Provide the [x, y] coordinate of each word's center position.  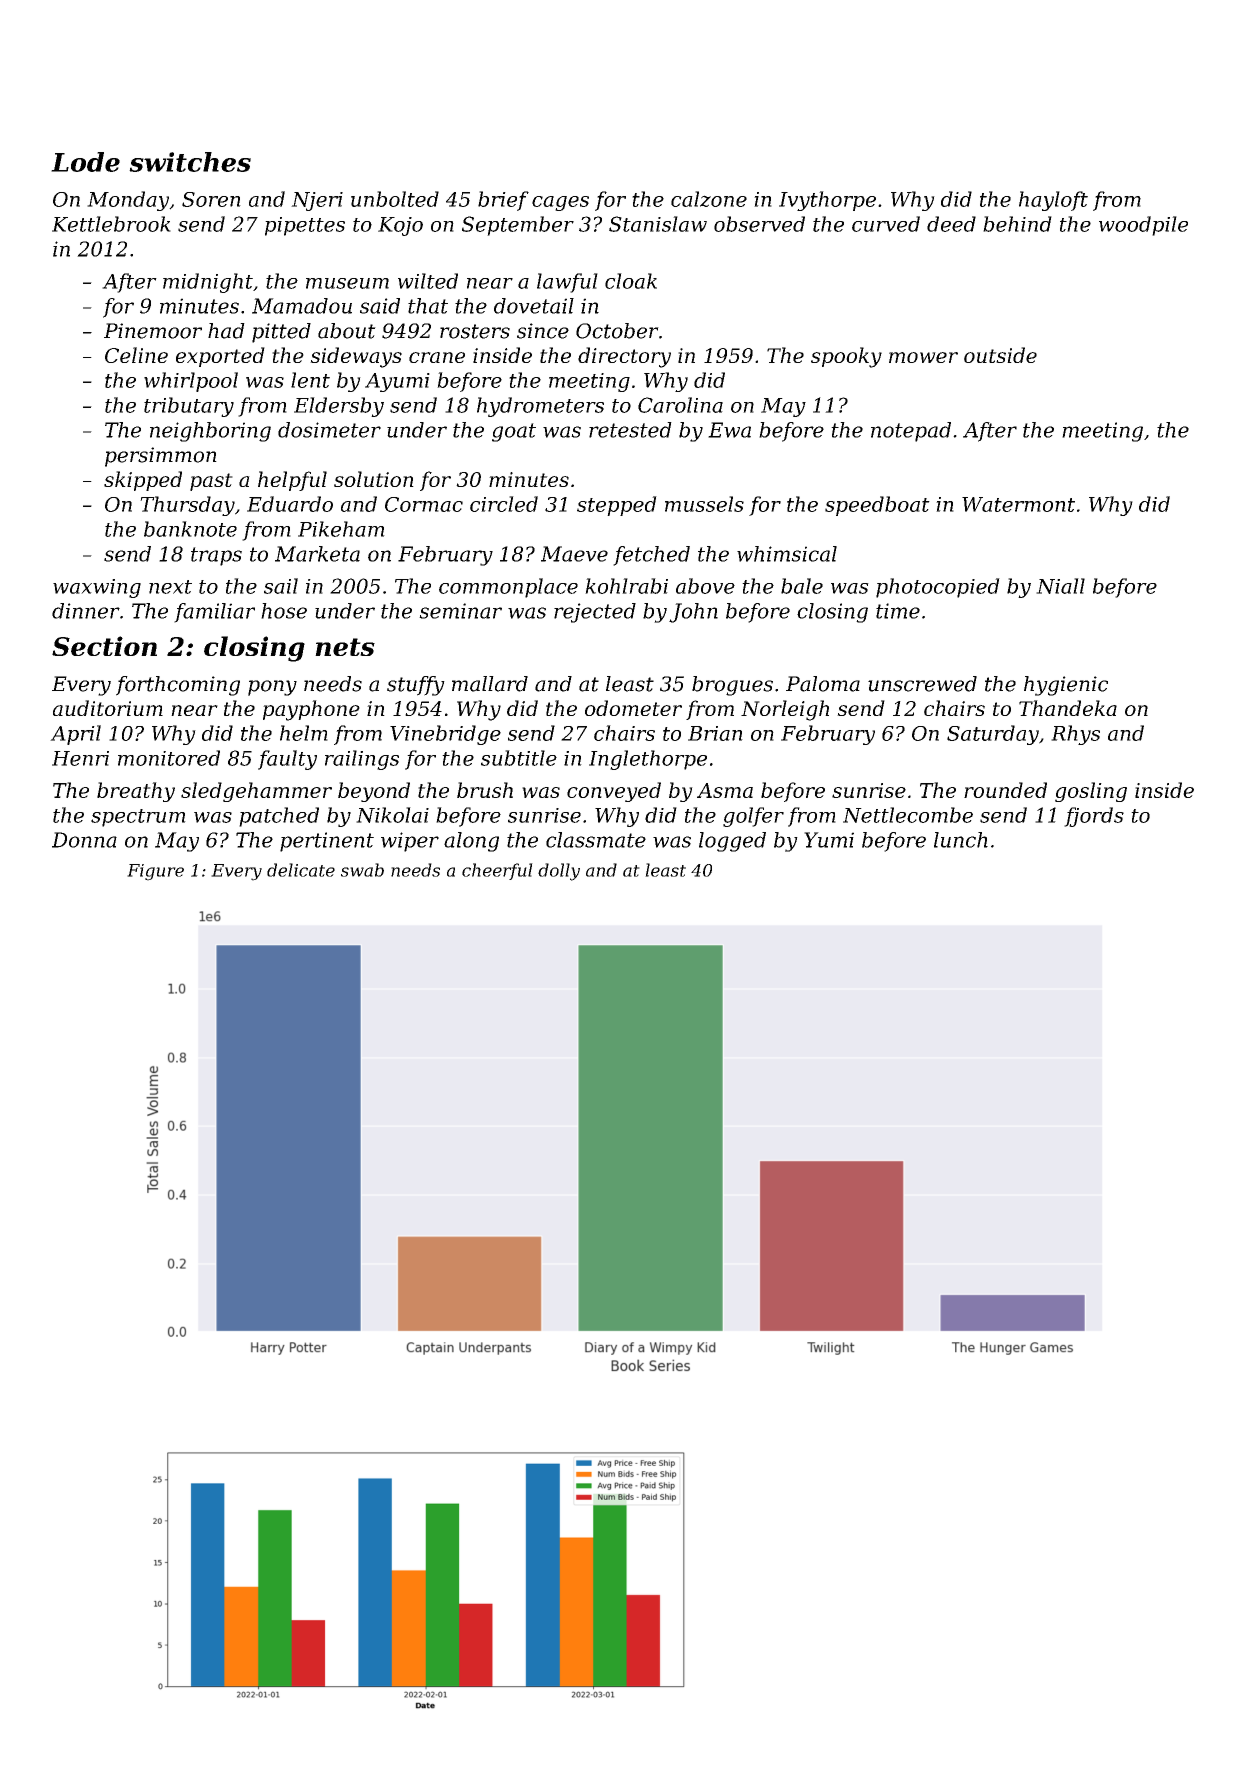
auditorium [108, 708]
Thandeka [1068, 708]
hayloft [1053, 201]
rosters [475, 331]
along [471, 842]
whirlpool [191, 382]
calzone [709, 199]
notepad [911, 432]
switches [190, 162]
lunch [961, 840]
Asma [725, 790]
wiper [410, 842]
